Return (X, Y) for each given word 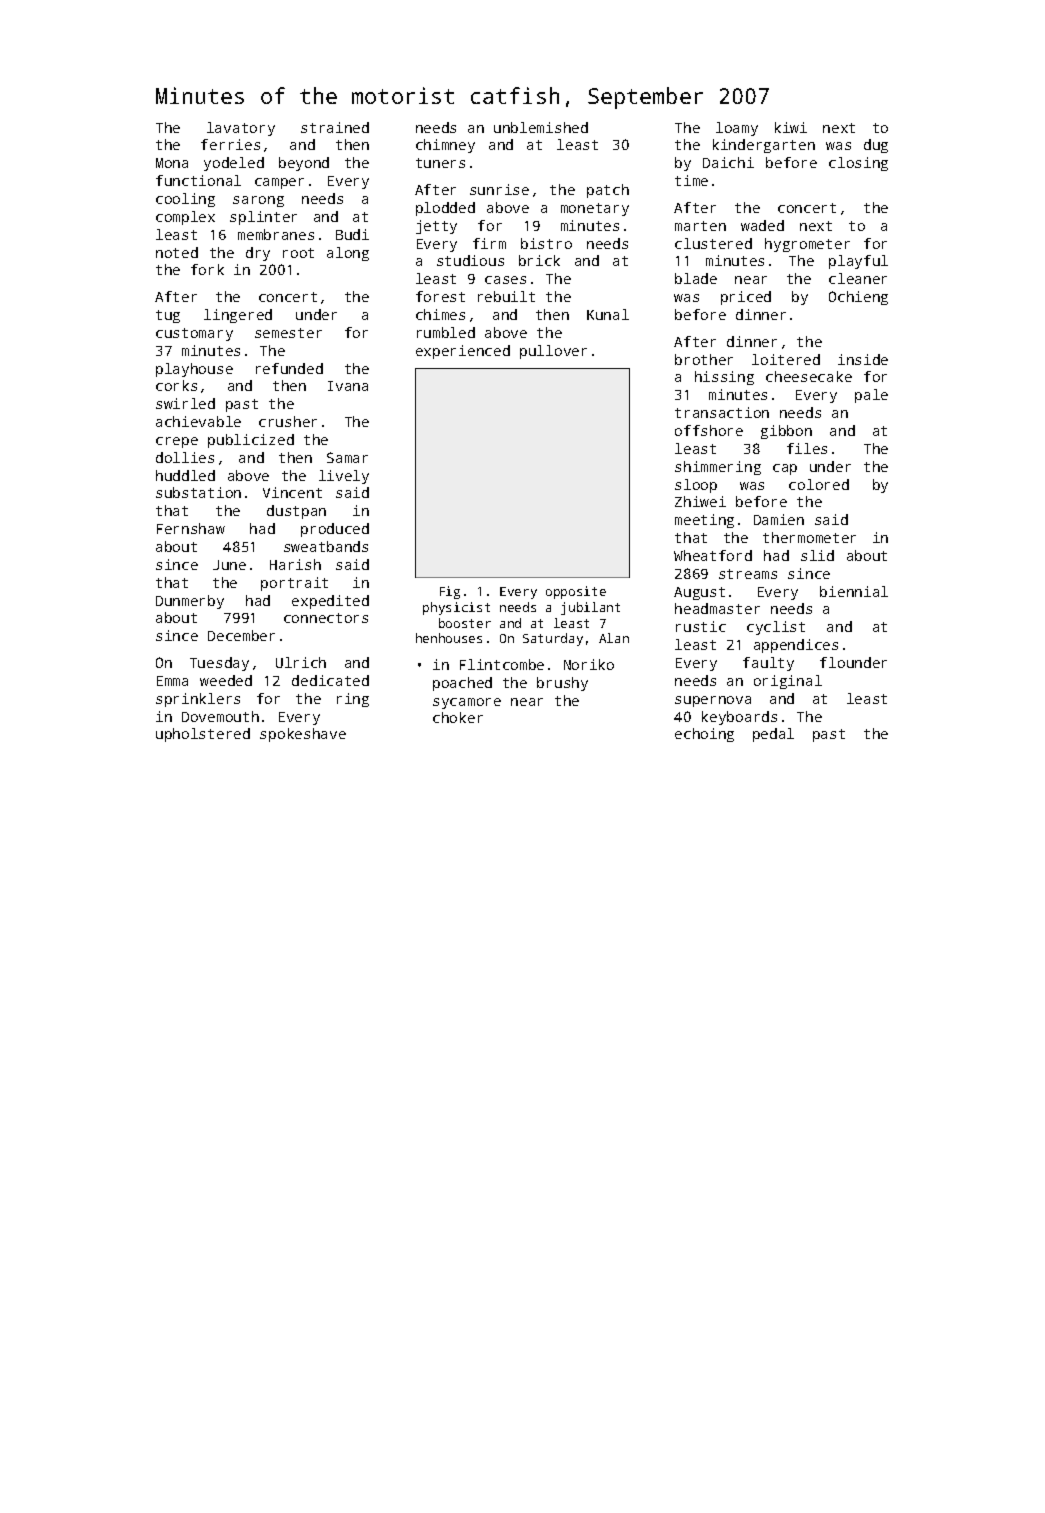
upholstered (203, 735)
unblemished (541, 127)
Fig (450, 592)
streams (748, 574)
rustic (701, 626)
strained (335, 127)
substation (198, 492)
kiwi (791, 127)
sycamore (467, 703)
